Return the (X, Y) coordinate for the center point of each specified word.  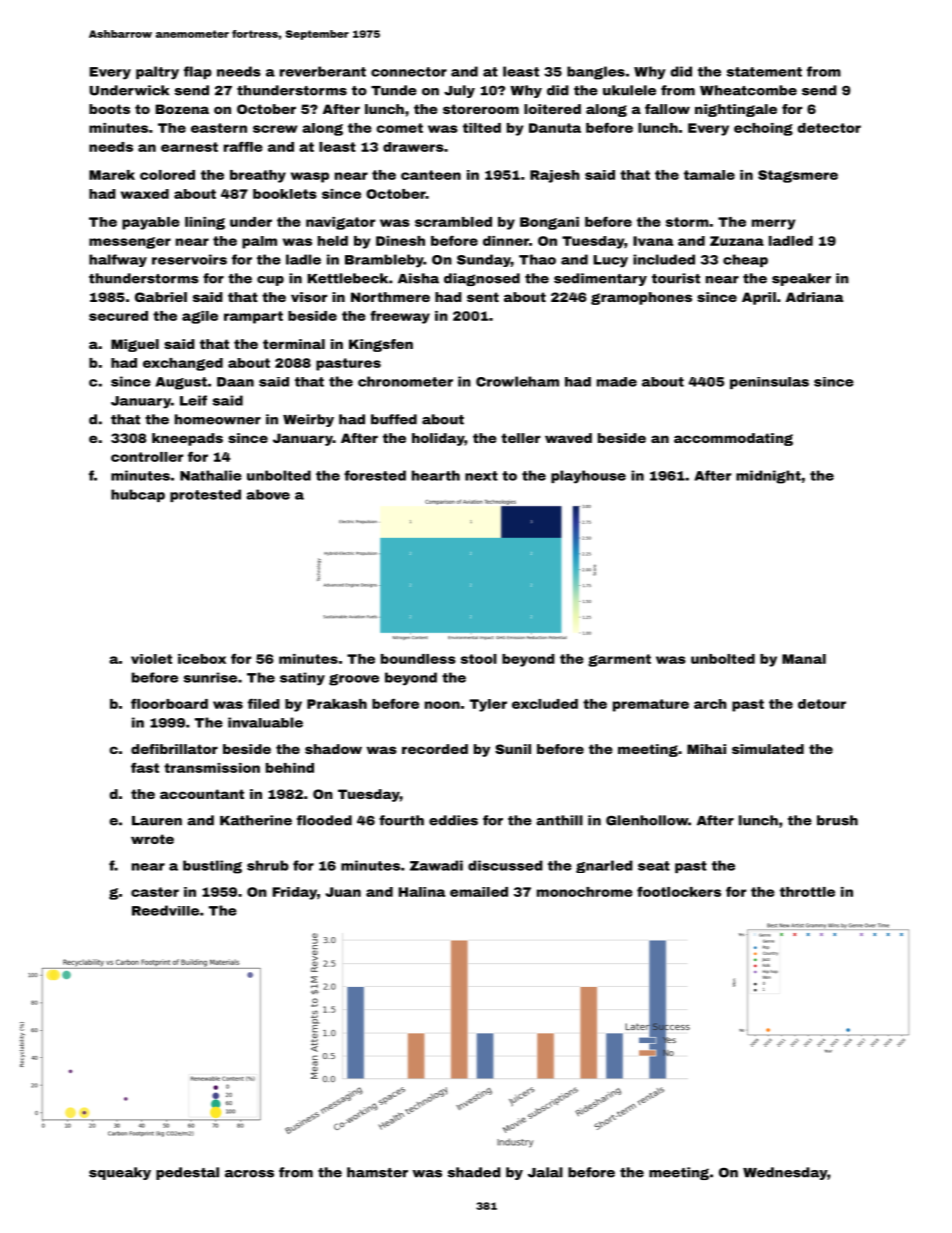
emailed (479, 892)
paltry (157, 73)
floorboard (169, 703)
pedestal (187, 1173)
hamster (377, 1172)
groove (354, 680)
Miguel (135, 345)
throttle (807, 892)
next (481, 476)
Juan (343, 892)
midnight (768, 477)
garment (619, 660)
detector (829, 128)
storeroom (481, 109)
